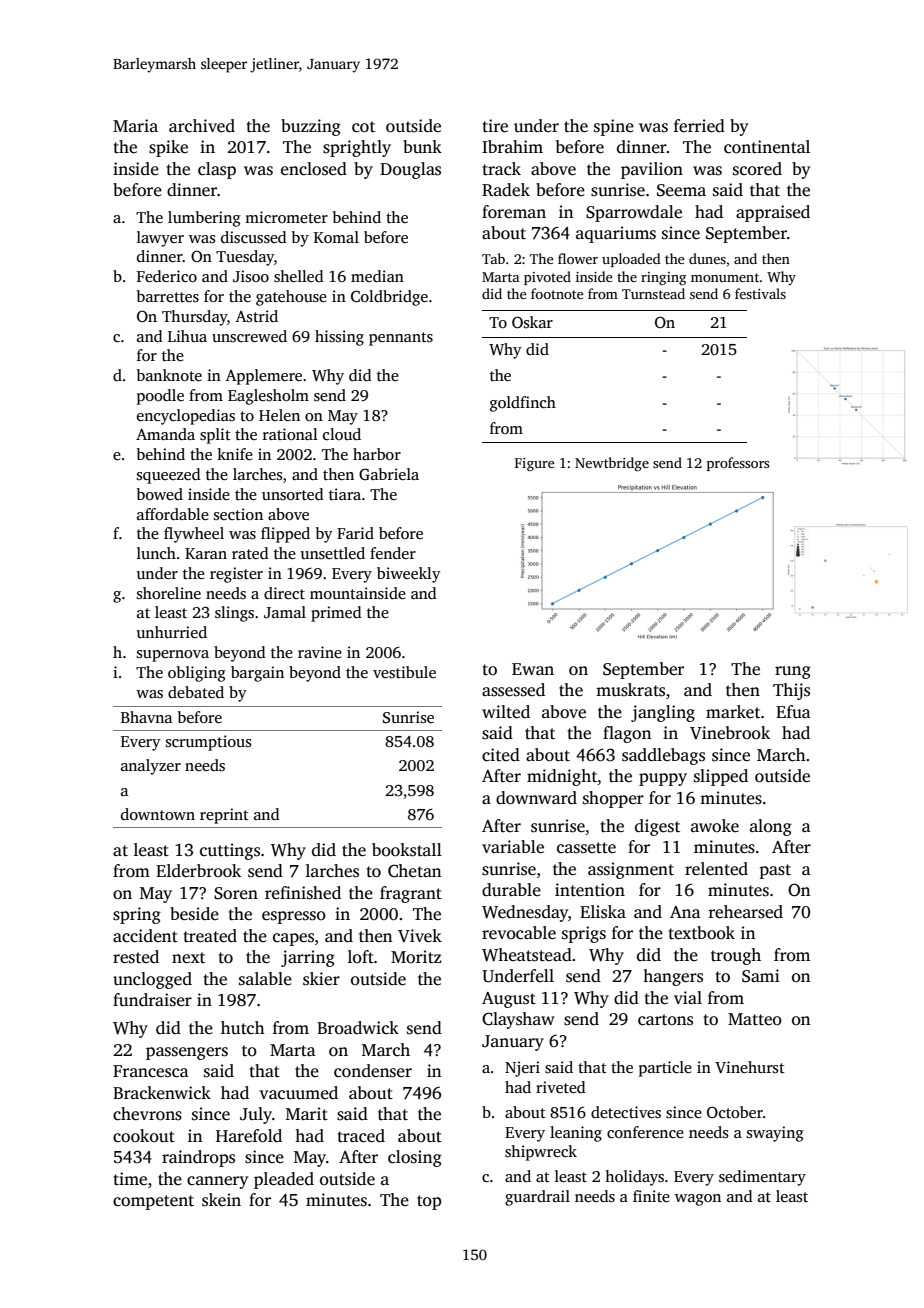  What do you see at coordinates (738, 464) in the document?
I see `professors` at bounding box center [738, 464].
